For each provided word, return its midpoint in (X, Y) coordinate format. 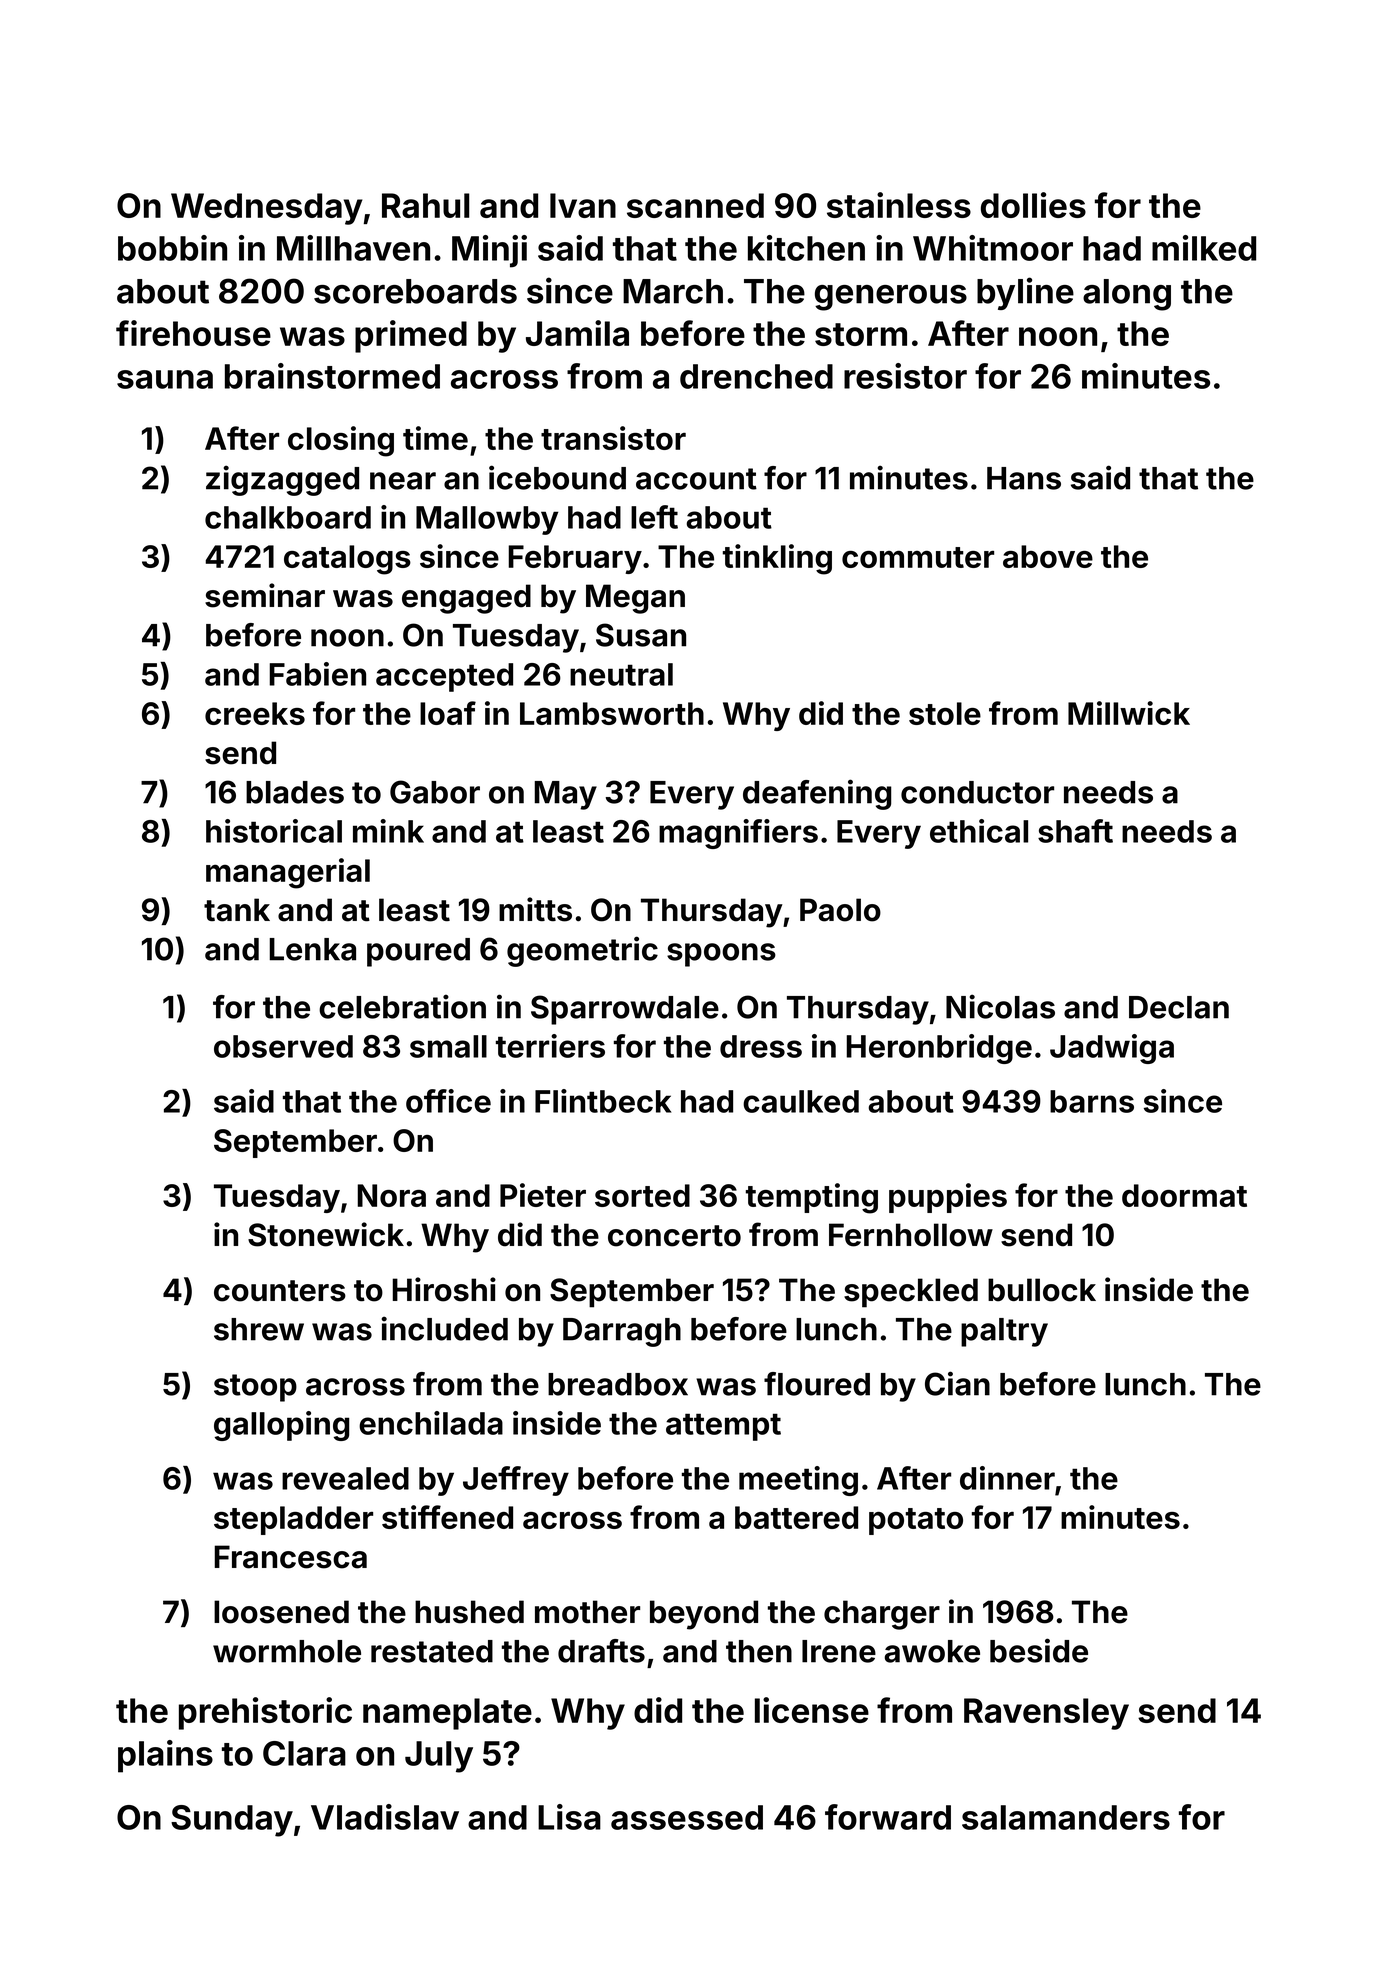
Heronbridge (939, 1049)
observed (283, 1046)
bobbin (172, 248)
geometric (582, 951)
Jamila (577, 333)
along (1127, 295)
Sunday (232, 1821)
